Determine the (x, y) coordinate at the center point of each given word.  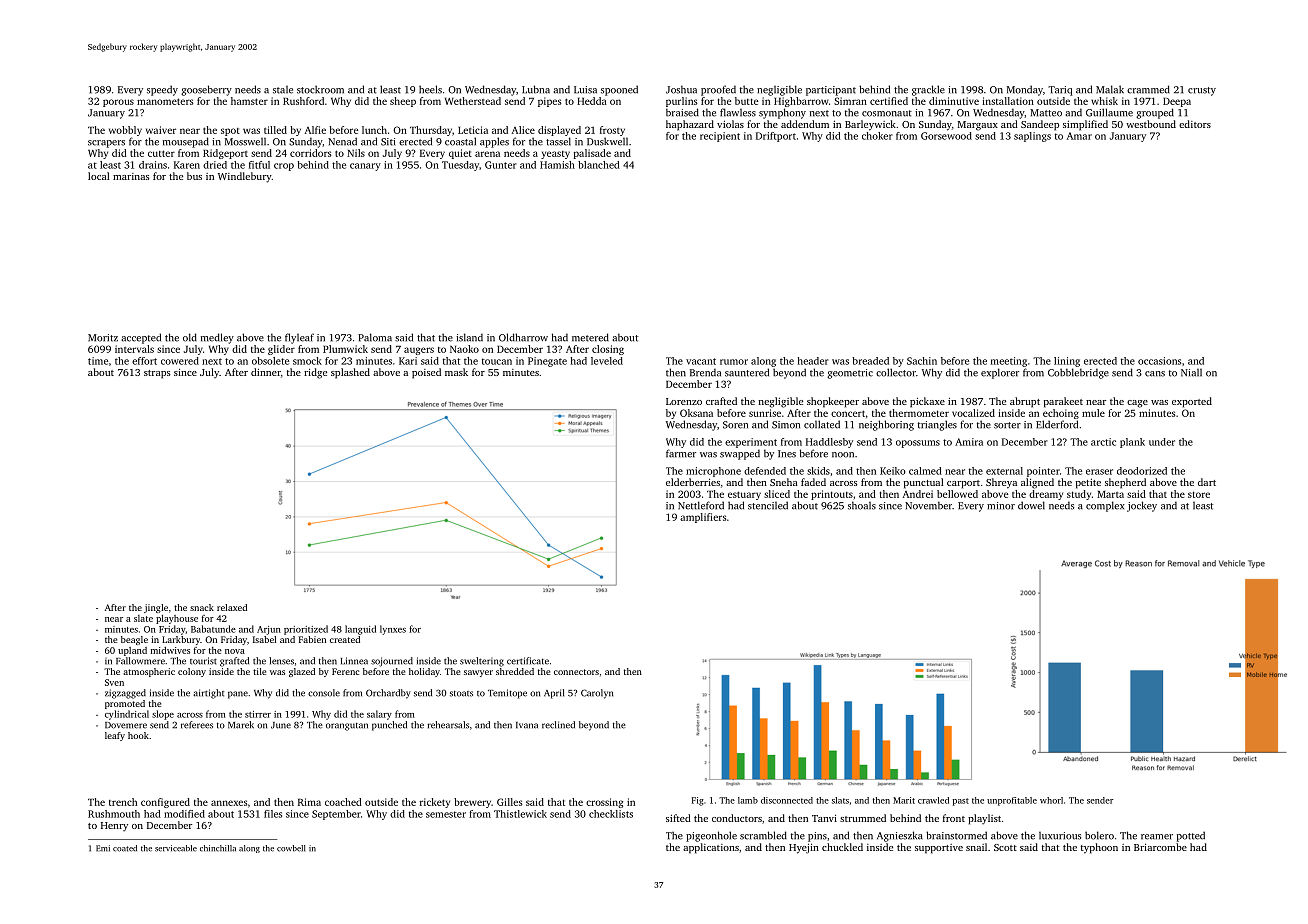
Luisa (585, 90)
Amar (1079, 136)
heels (430, 89)
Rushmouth (114, 814)
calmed (925, 471)
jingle (156, 608)
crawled (933, 800)
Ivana (527, 725)
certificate (528, 661)
